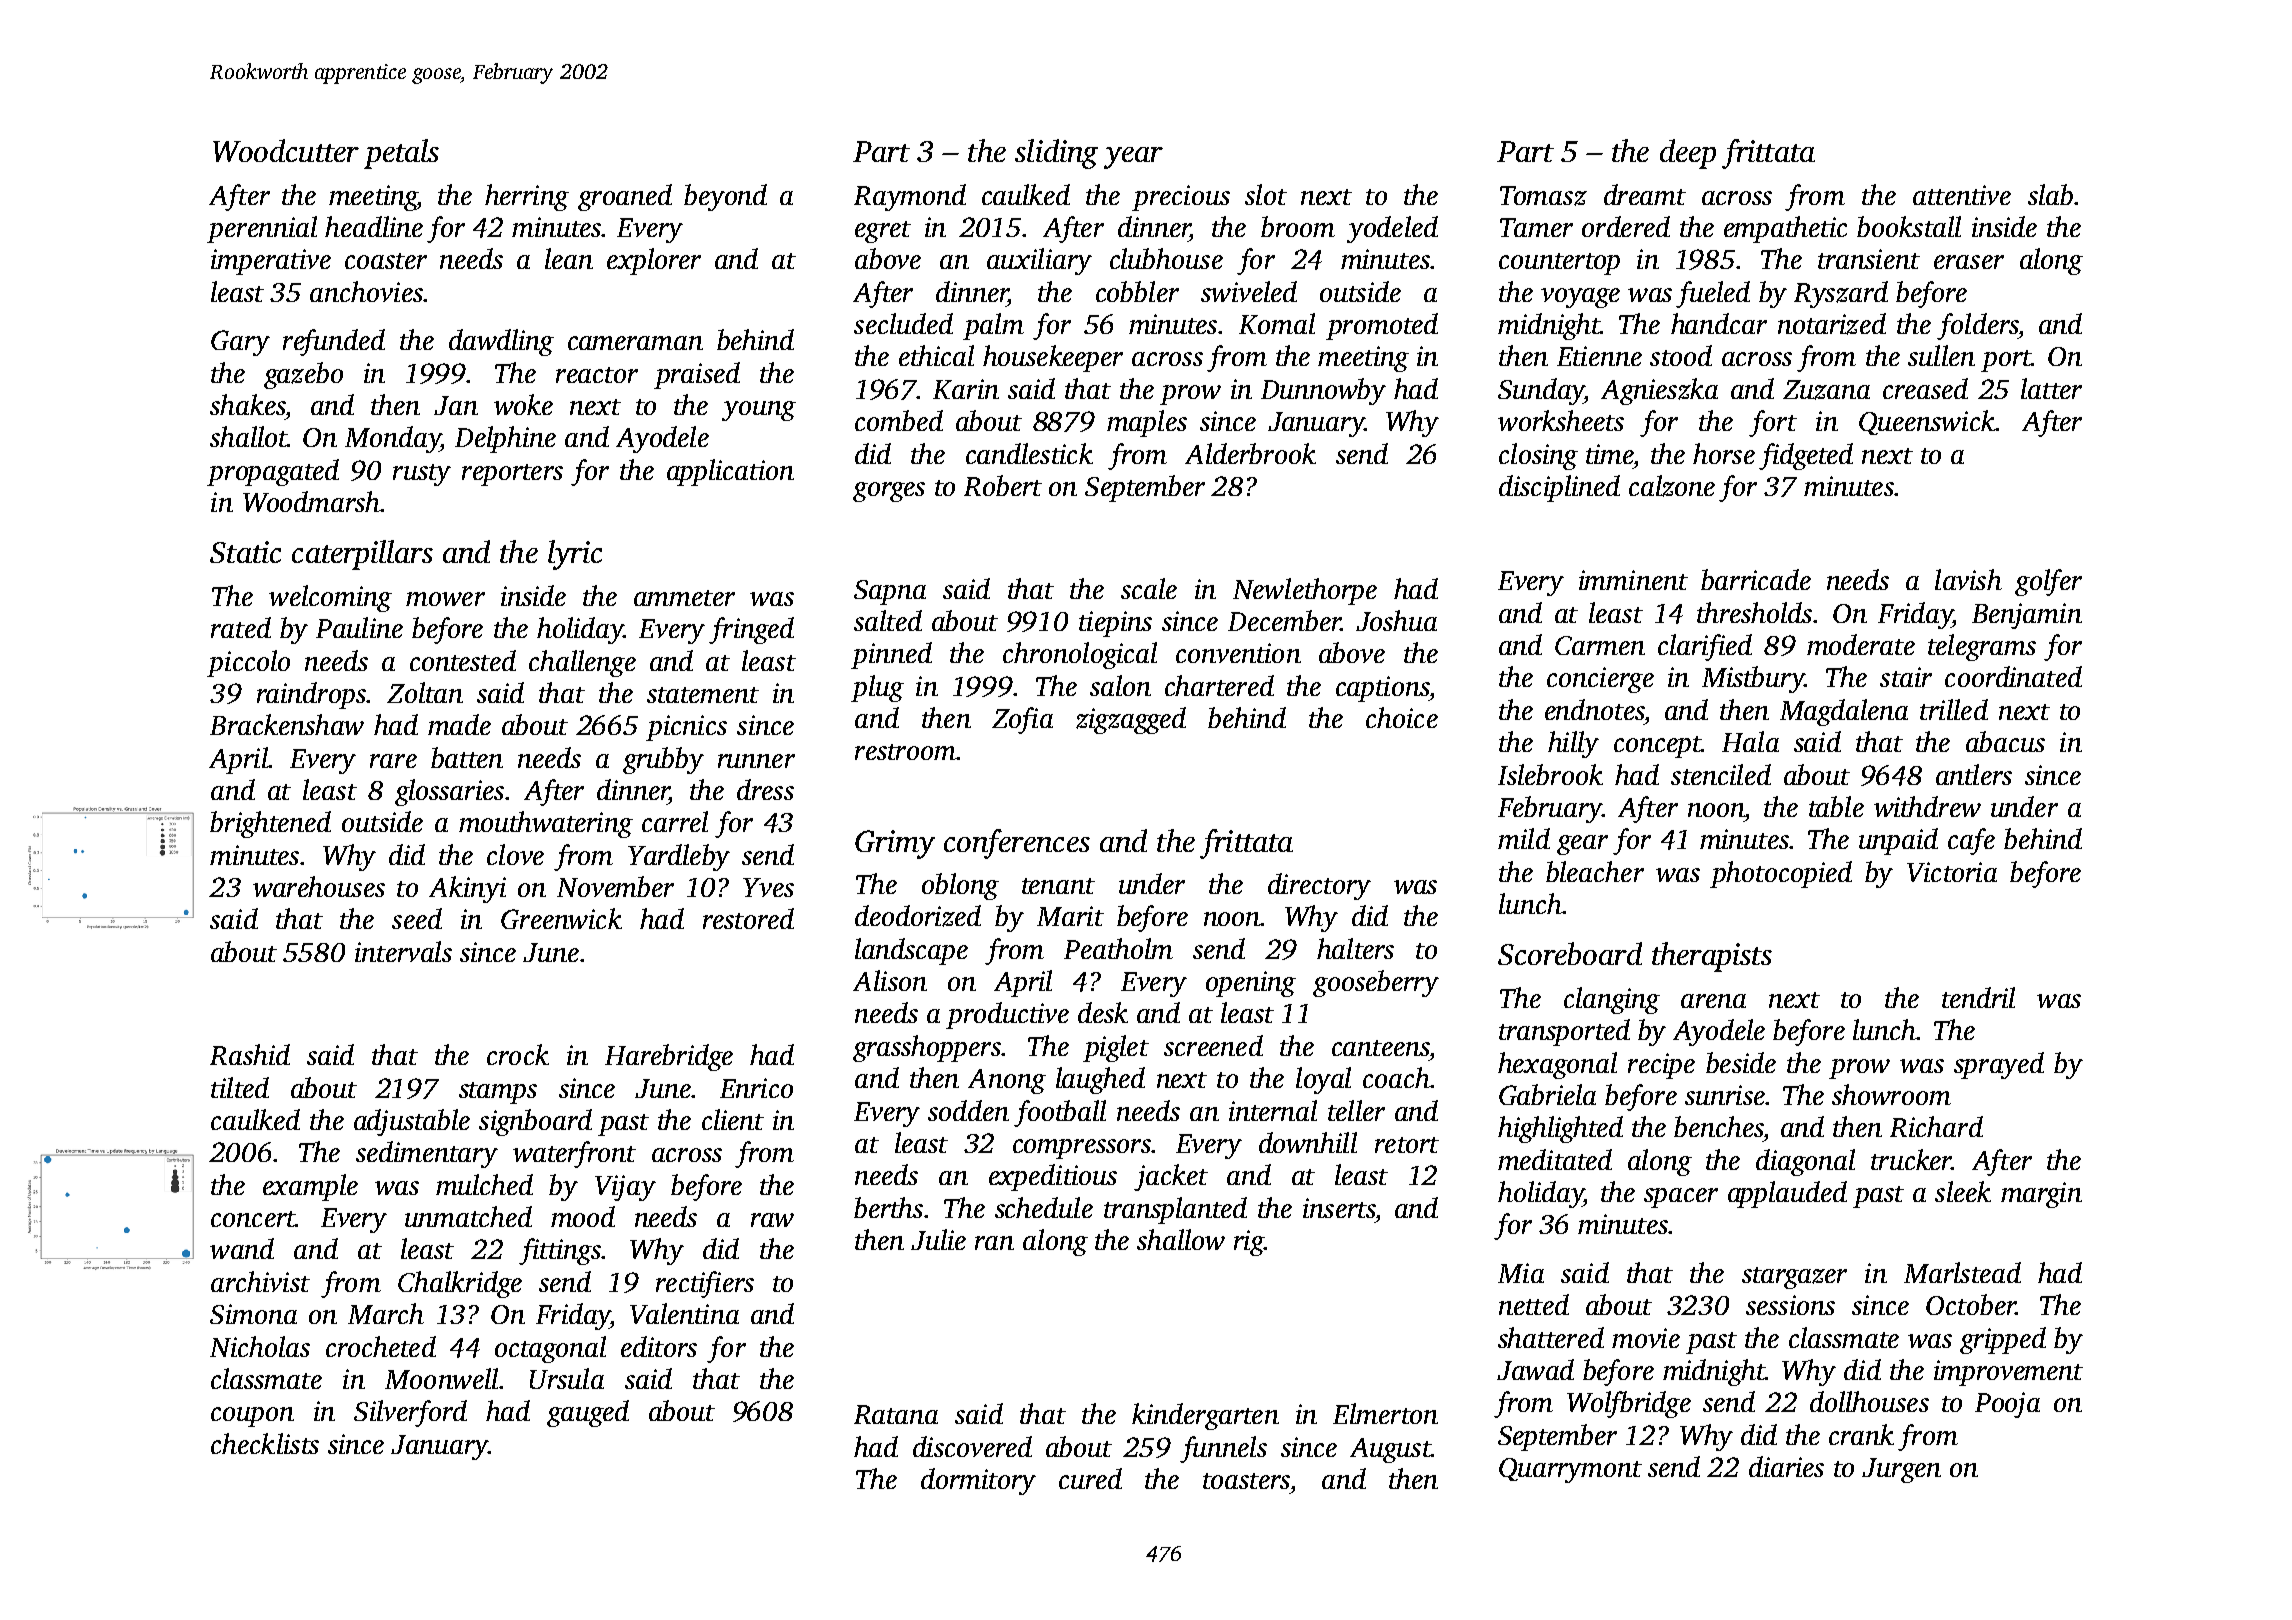 The image size is (2292, 1620). What do you see at coordinates (1927, 422) in the screenshot?
I see `Queenswick` at bounding box center [1927, 422].
